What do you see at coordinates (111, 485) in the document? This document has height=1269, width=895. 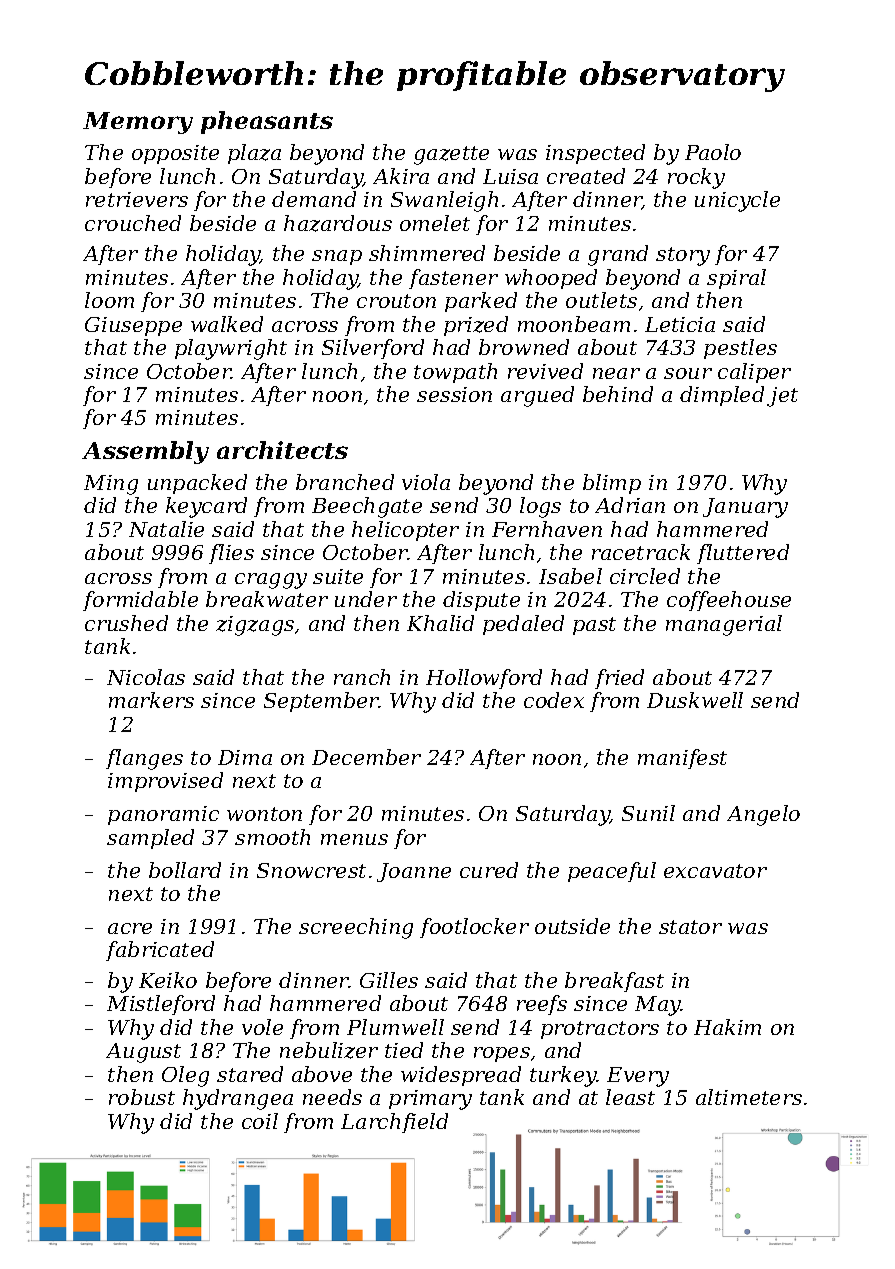 I see `Ming` at bounding box center [111, 485].
